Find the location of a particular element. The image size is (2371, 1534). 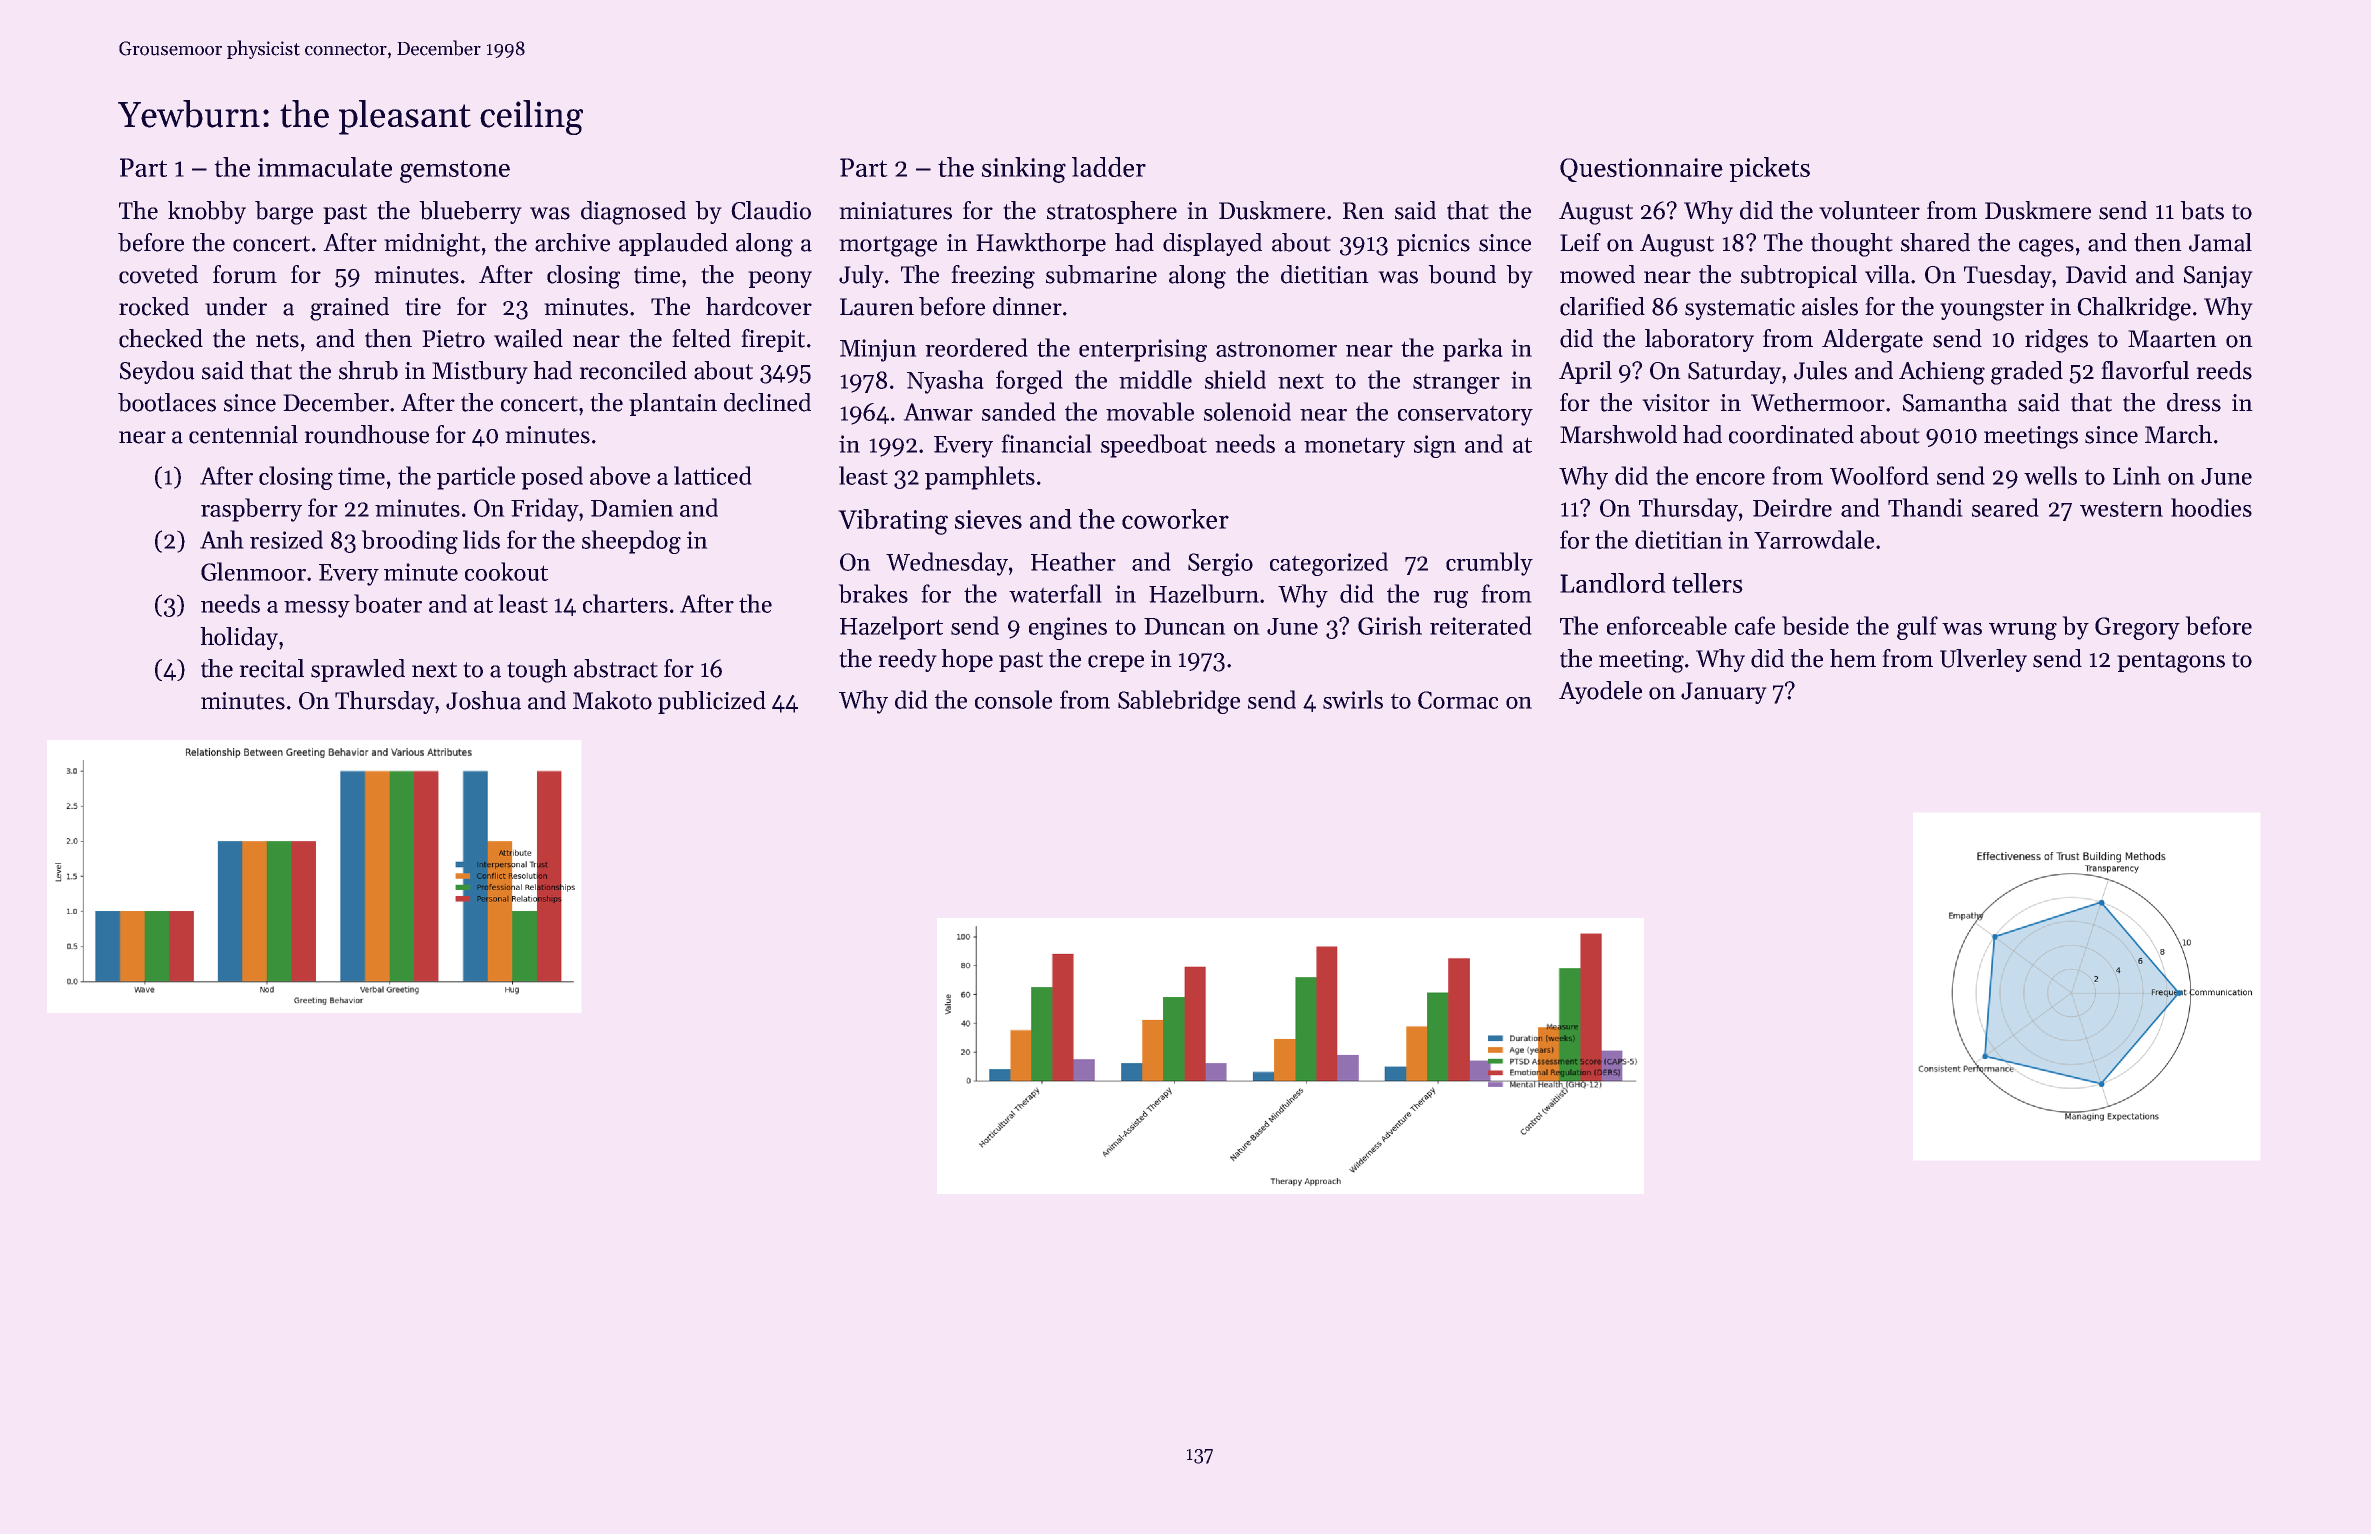

latticed is located at coordinates (712, 475).
